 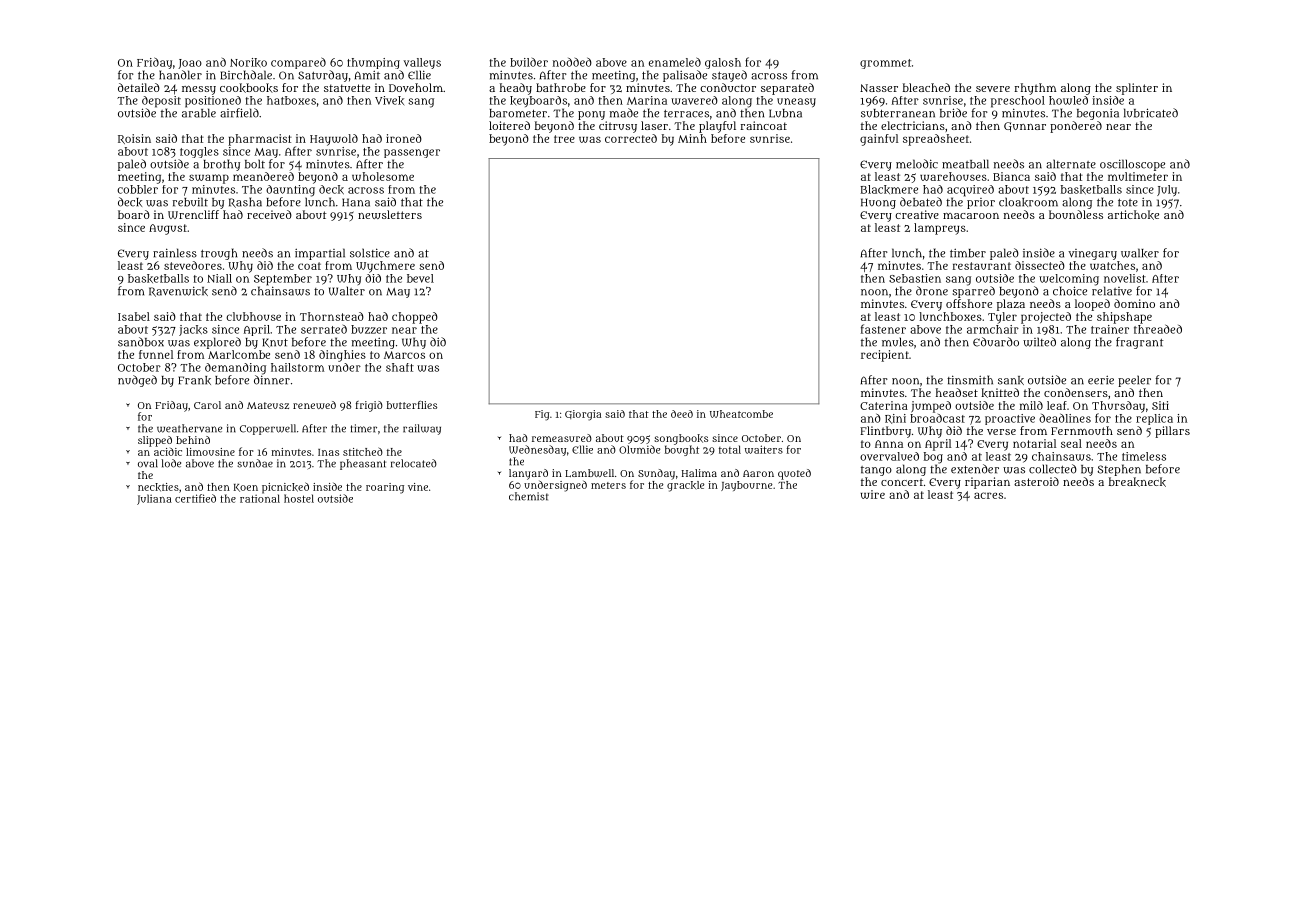 What do you see at coordinates (299, 498) in the screenshot?
I see `hostel` at bounding box center [299, 498].
